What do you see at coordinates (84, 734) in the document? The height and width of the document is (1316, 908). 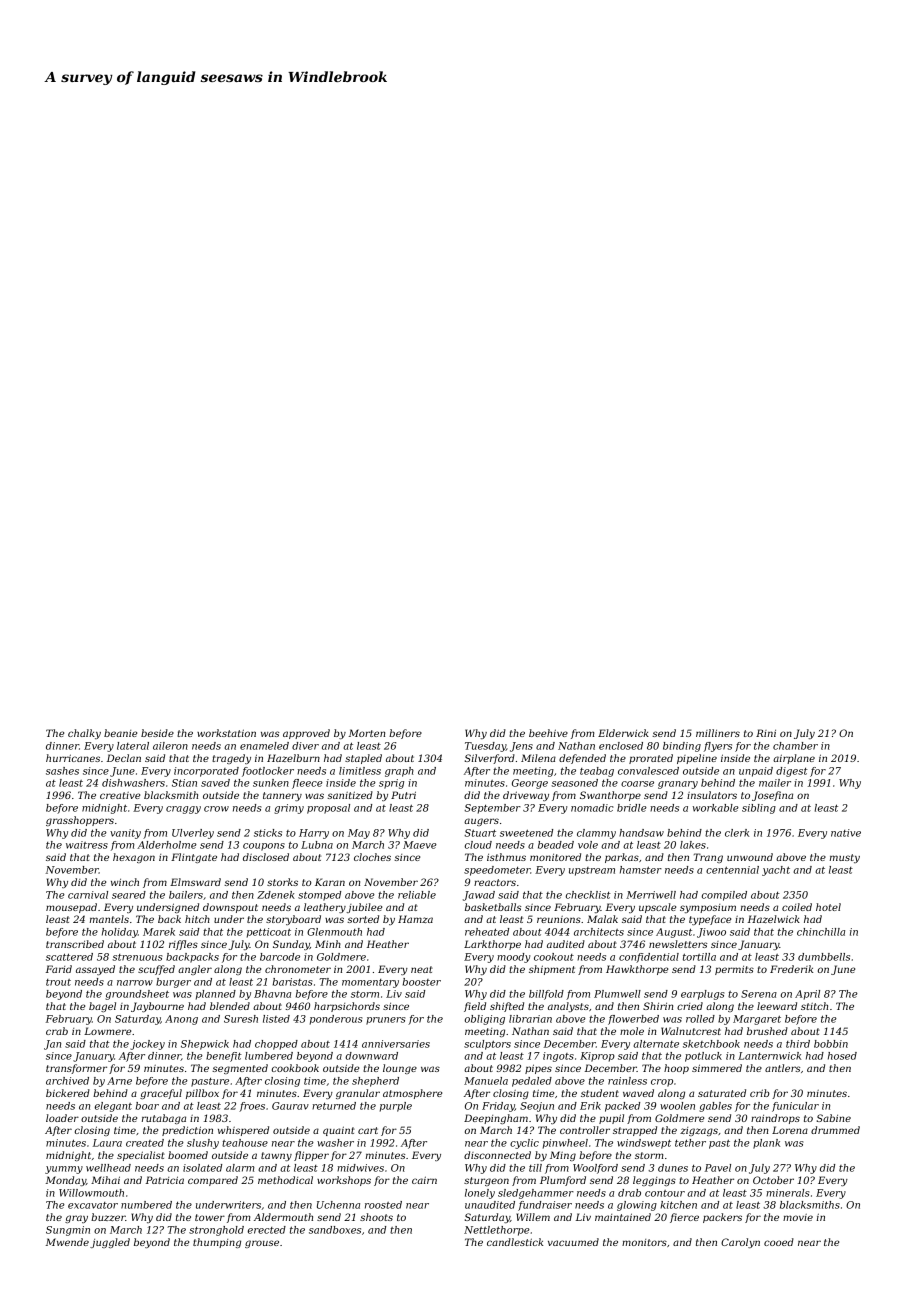 I see `chalky` at bounding box center [84, 734].
